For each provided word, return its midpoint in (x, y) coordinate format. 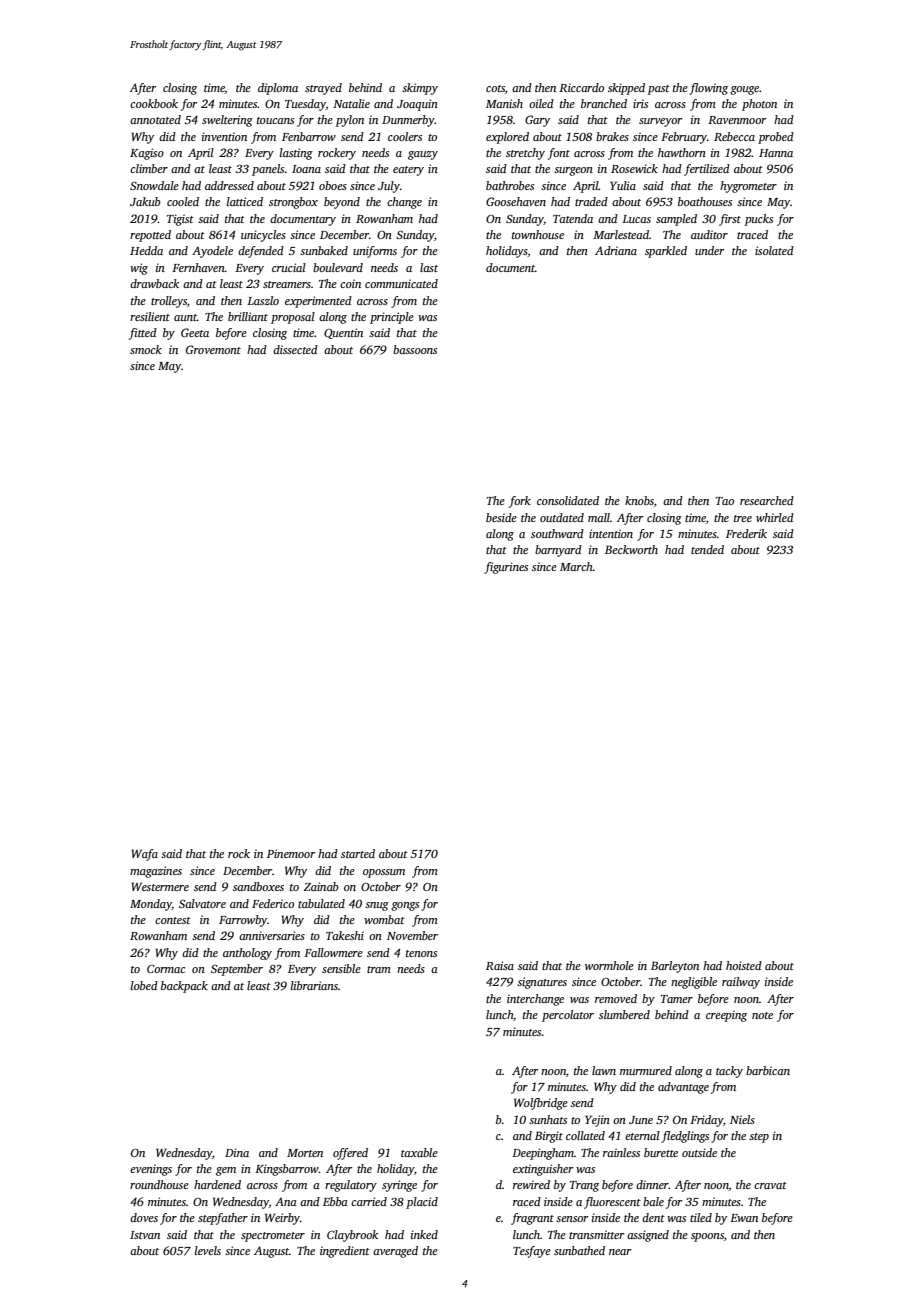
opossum (384, 873)
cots (495, 88)
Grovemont (213, 349)
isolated (774, 250)
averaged (395, 1252)
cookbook (154, 103)
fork (520, 502)
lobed (144, 985)
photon (759, 105)
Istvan (145, 1235)
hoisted (744, 965)
